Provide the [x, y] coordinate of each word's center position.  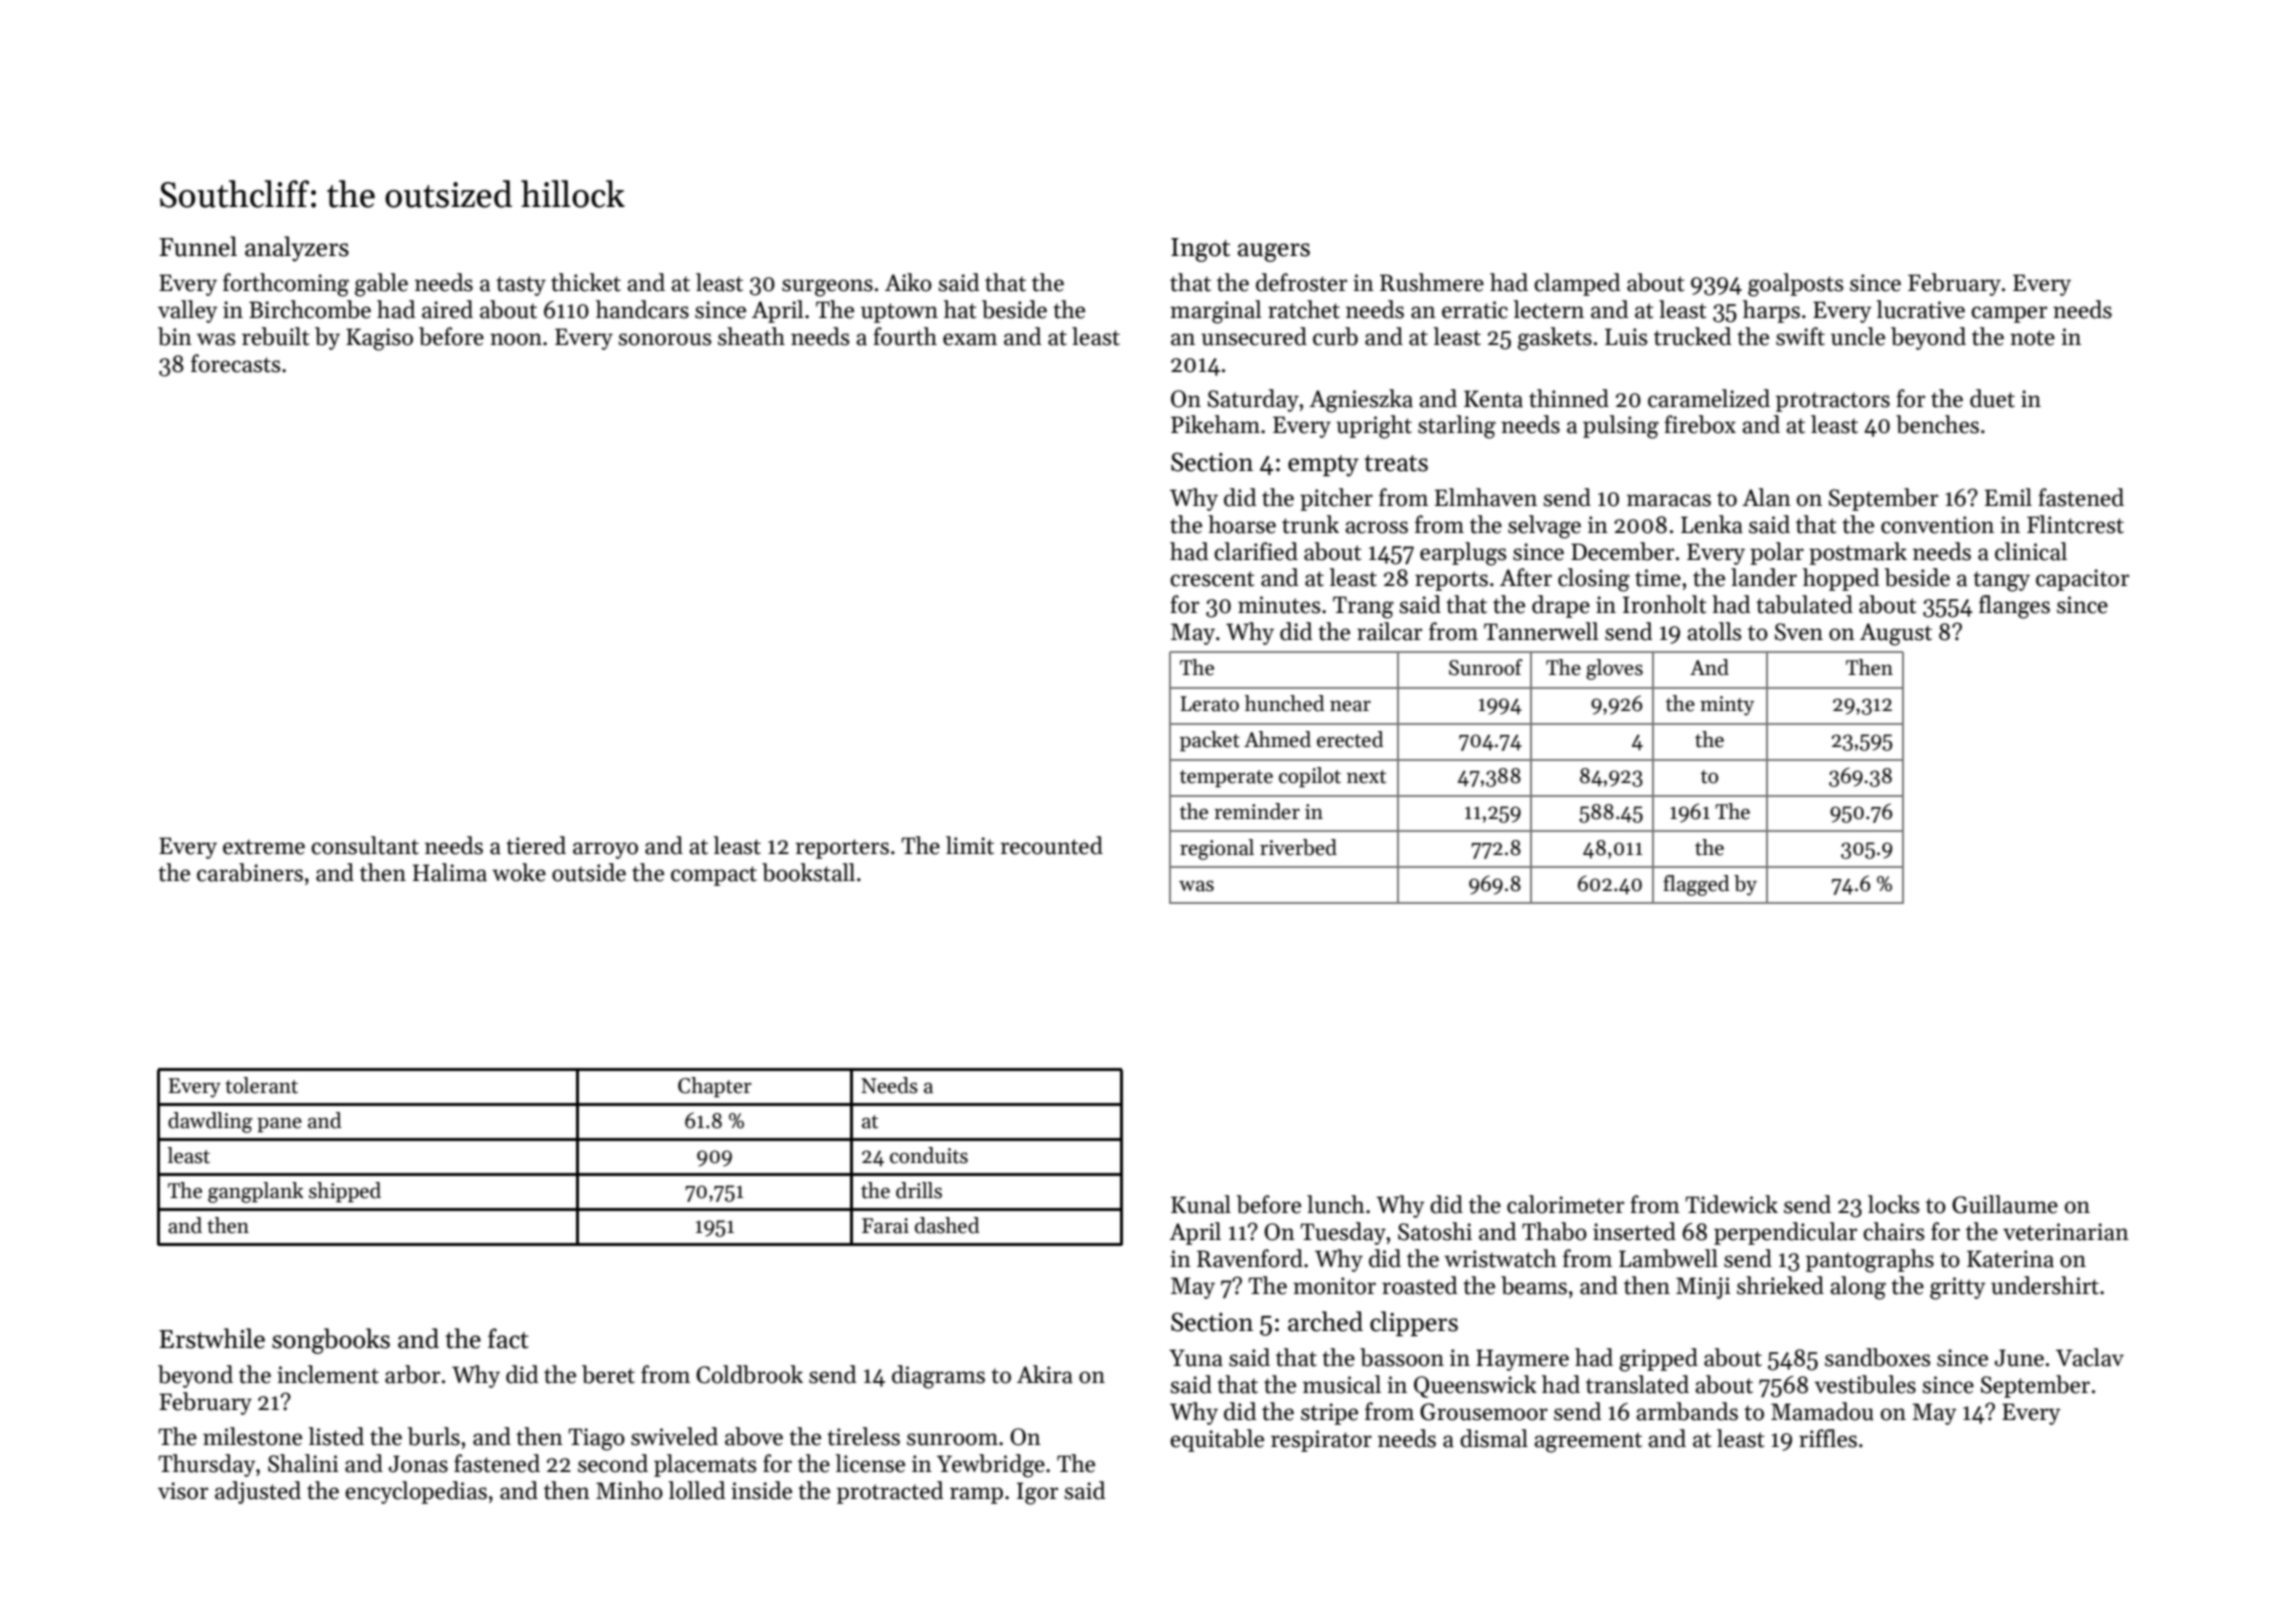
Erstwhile [212, 1338]
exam [970, 339]
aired [447, 309]
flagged [1696, 885]
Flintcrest [2075, 524]
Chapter [715, 1087]
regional [1217, 849]
